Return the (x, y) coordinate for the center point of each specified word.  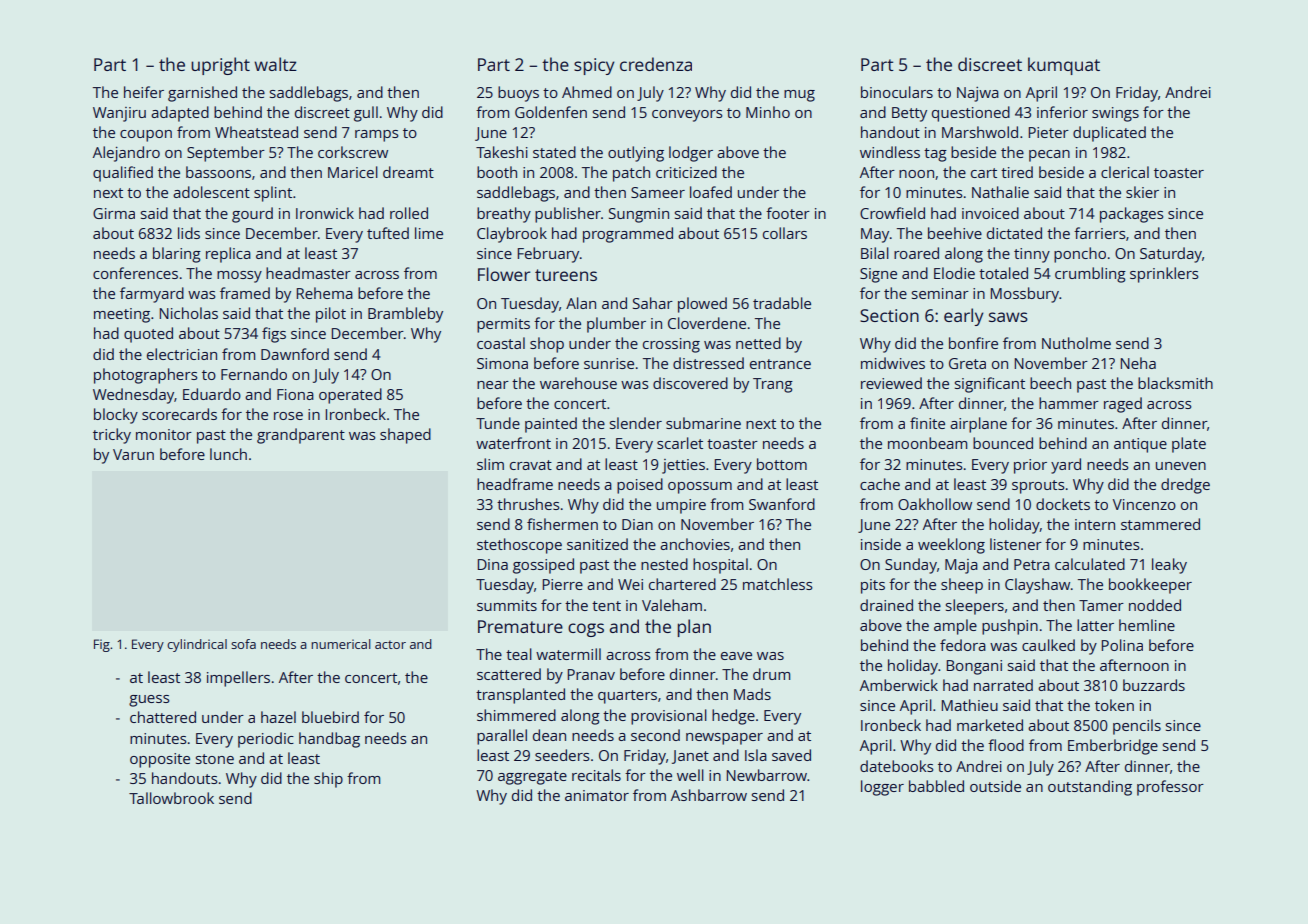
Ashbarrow (709, 795)
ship (328, 780)
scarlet (680, 443)
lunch (228, 454)
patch (631, 174)
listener (1016, 544)
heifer (144, 92)
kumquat (1064, 66)
